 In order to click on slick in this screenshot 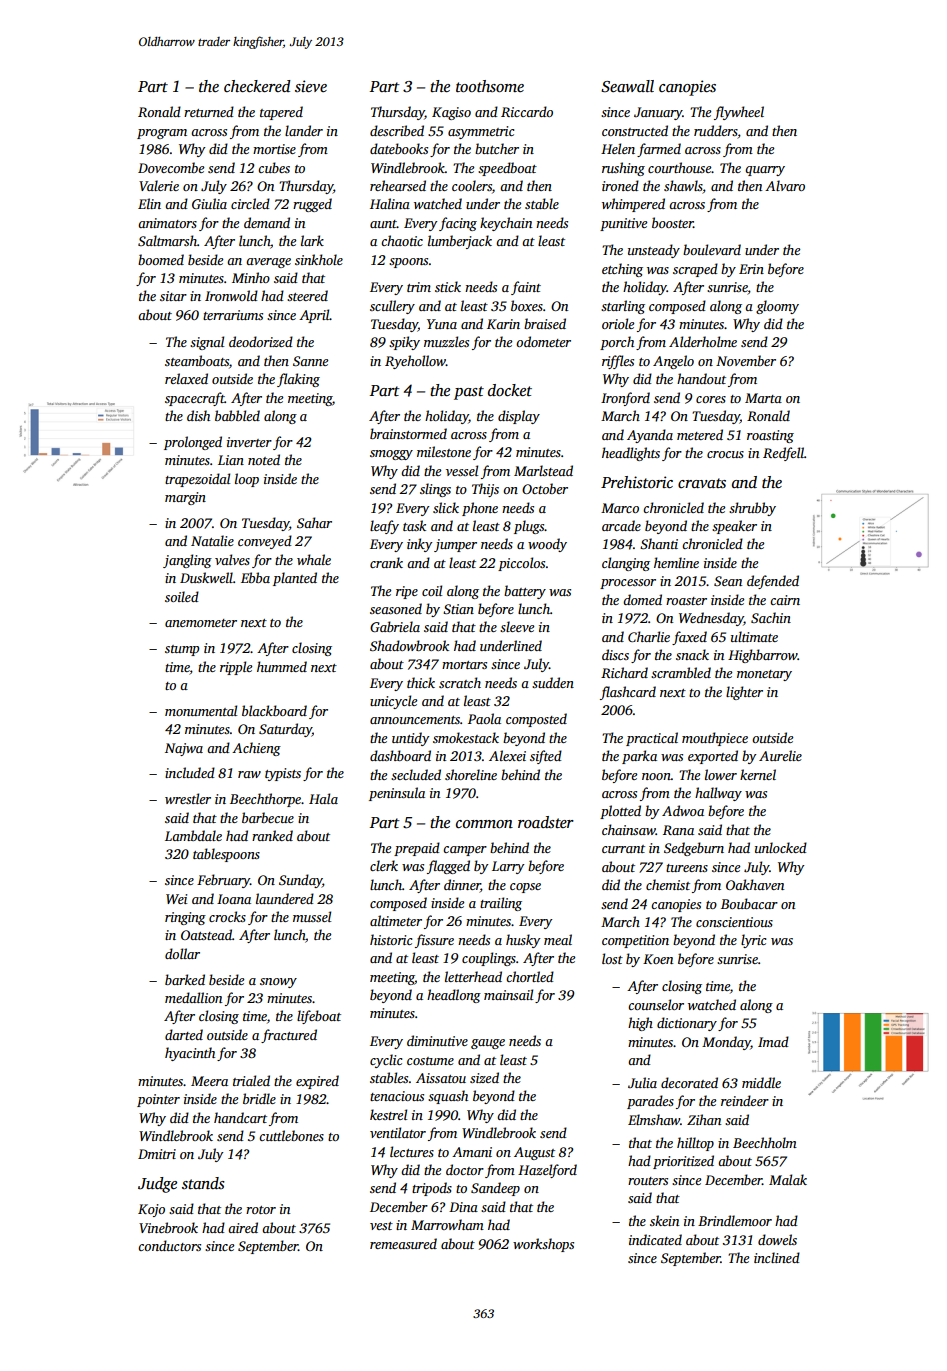, I will do `click(446, 507)`.
